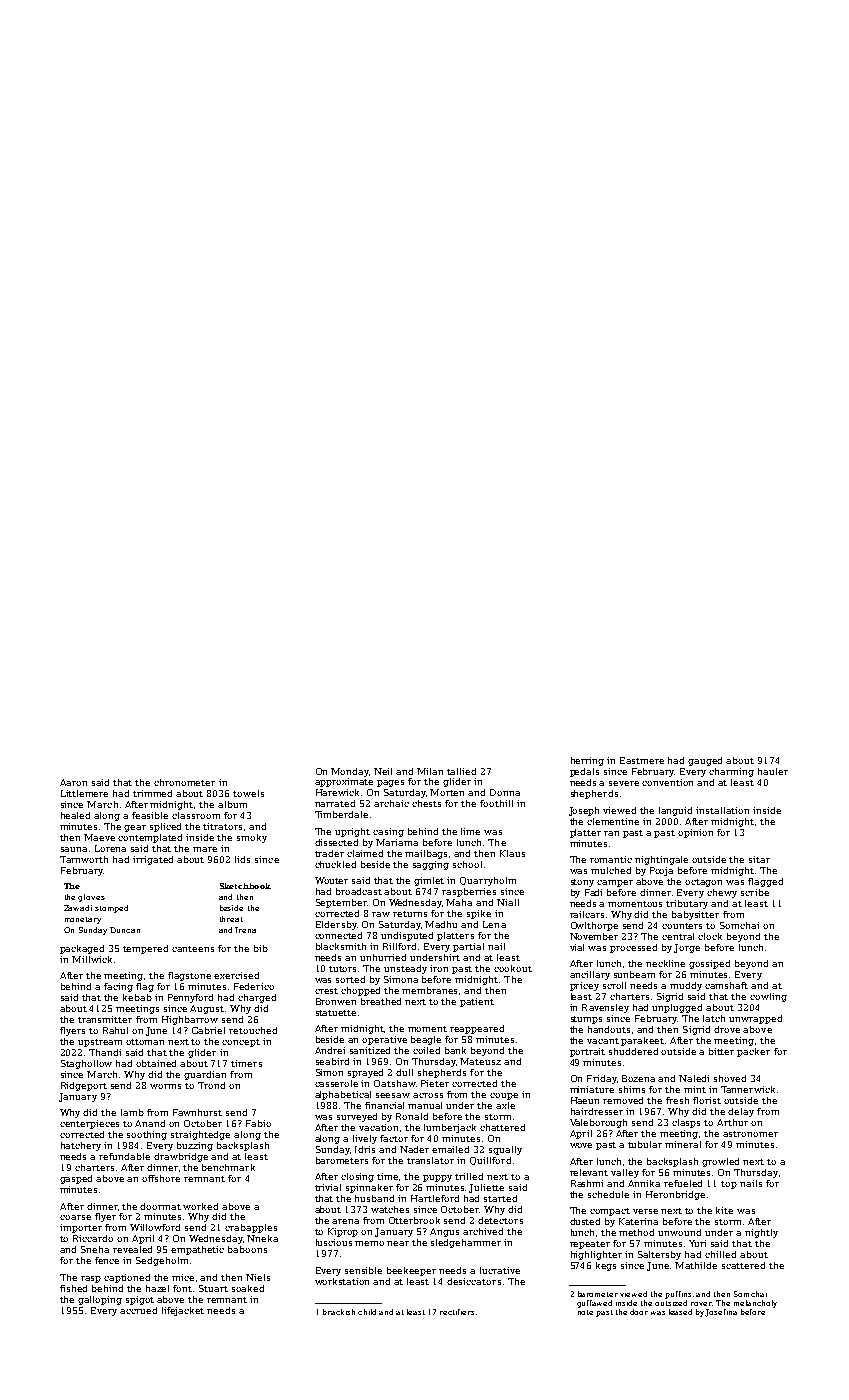  What do you see at coordinates (339, 1312) in the image?
I see `brackish` at bounding box center [339, 1312].
